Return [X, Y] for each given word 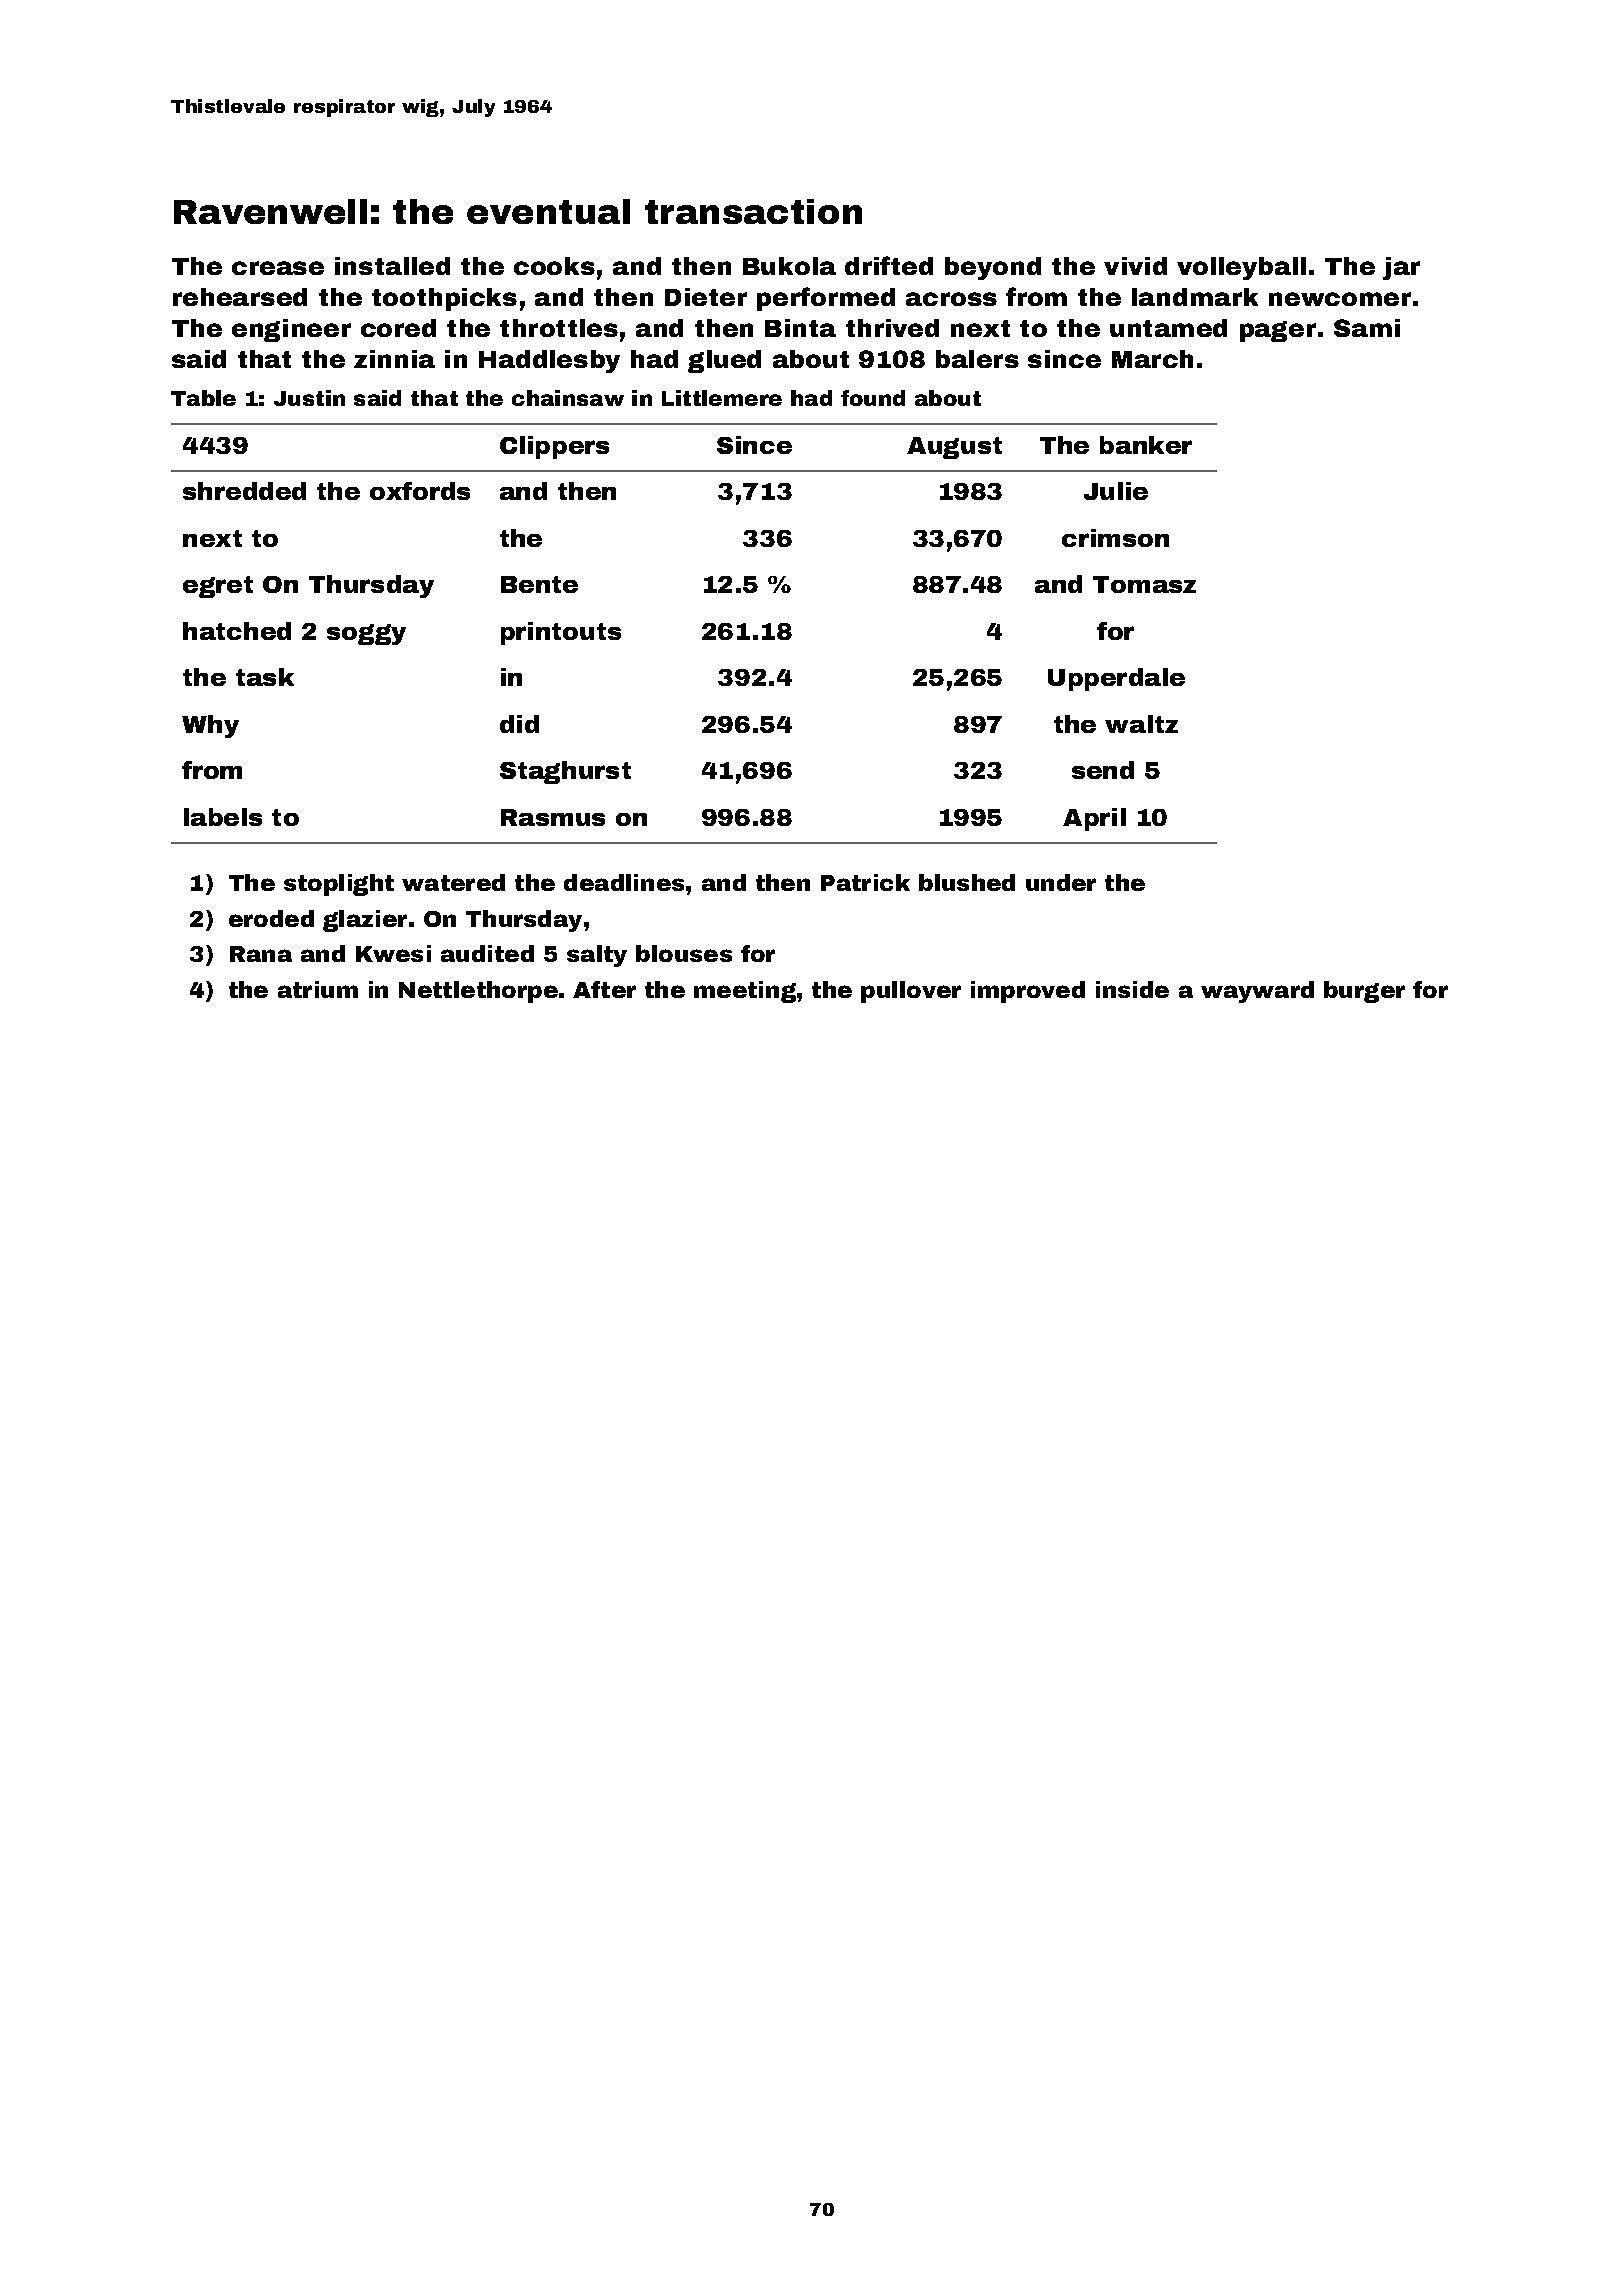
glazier [365, 921]
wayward [1257, 992]
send [1103, 770]
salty [597, 956]
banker [1146, 445]
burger [1364, 992]
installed [392, 266]
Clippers [554, 447]
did [519, 724]
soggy [366, 634]
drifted [889, 265]
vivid [1135, 266]
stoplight [339, 885]
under [1061, 882]
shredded [244, 491]
